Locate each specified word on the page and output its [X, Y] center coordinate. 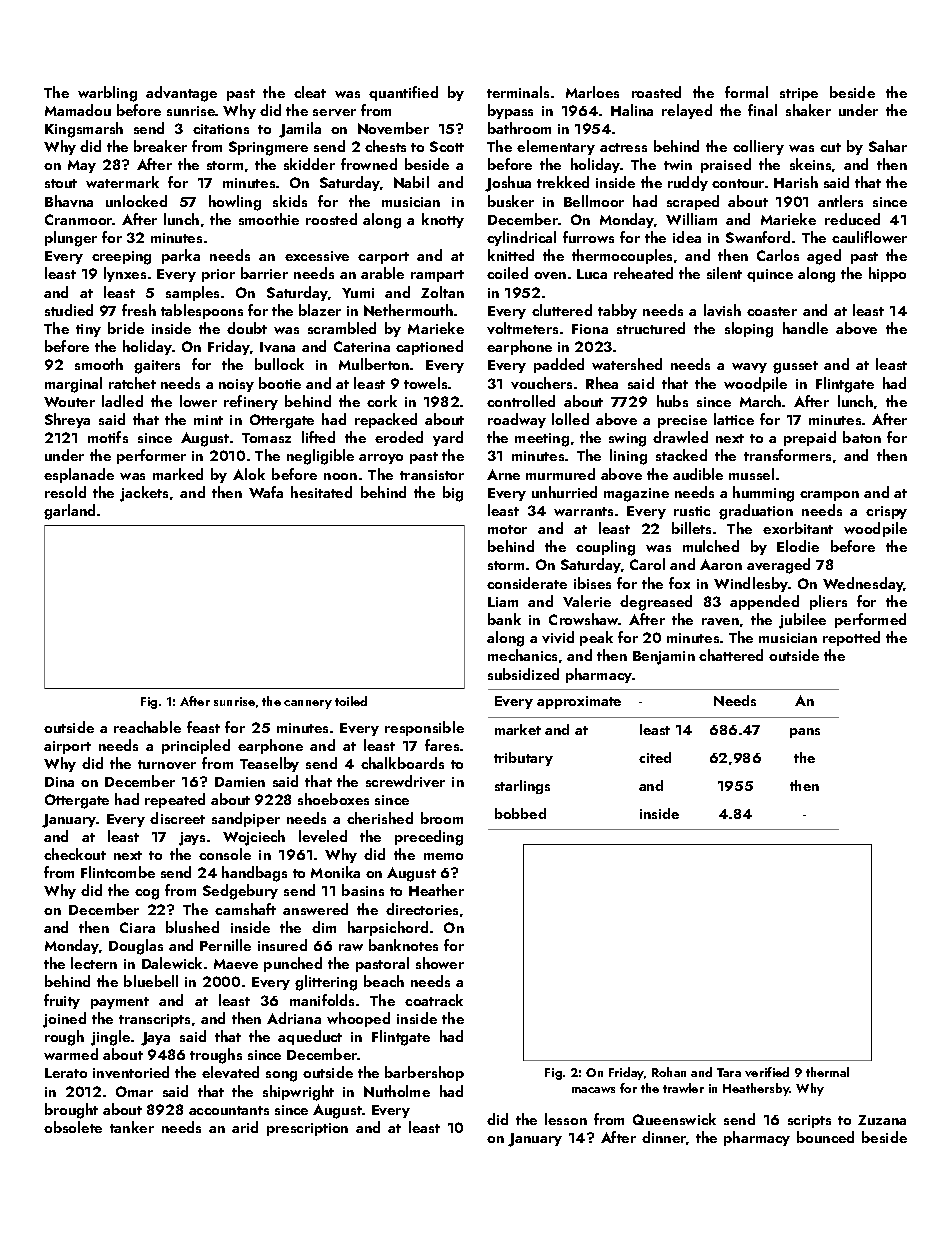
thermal [827, 1072]
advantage [181, 94]
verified [767, 1072]
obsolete [73, 1127]
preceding [429, 838]
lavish [722, 310]
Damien [240, 782]
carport [383, 258]
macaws [593, 1090]
